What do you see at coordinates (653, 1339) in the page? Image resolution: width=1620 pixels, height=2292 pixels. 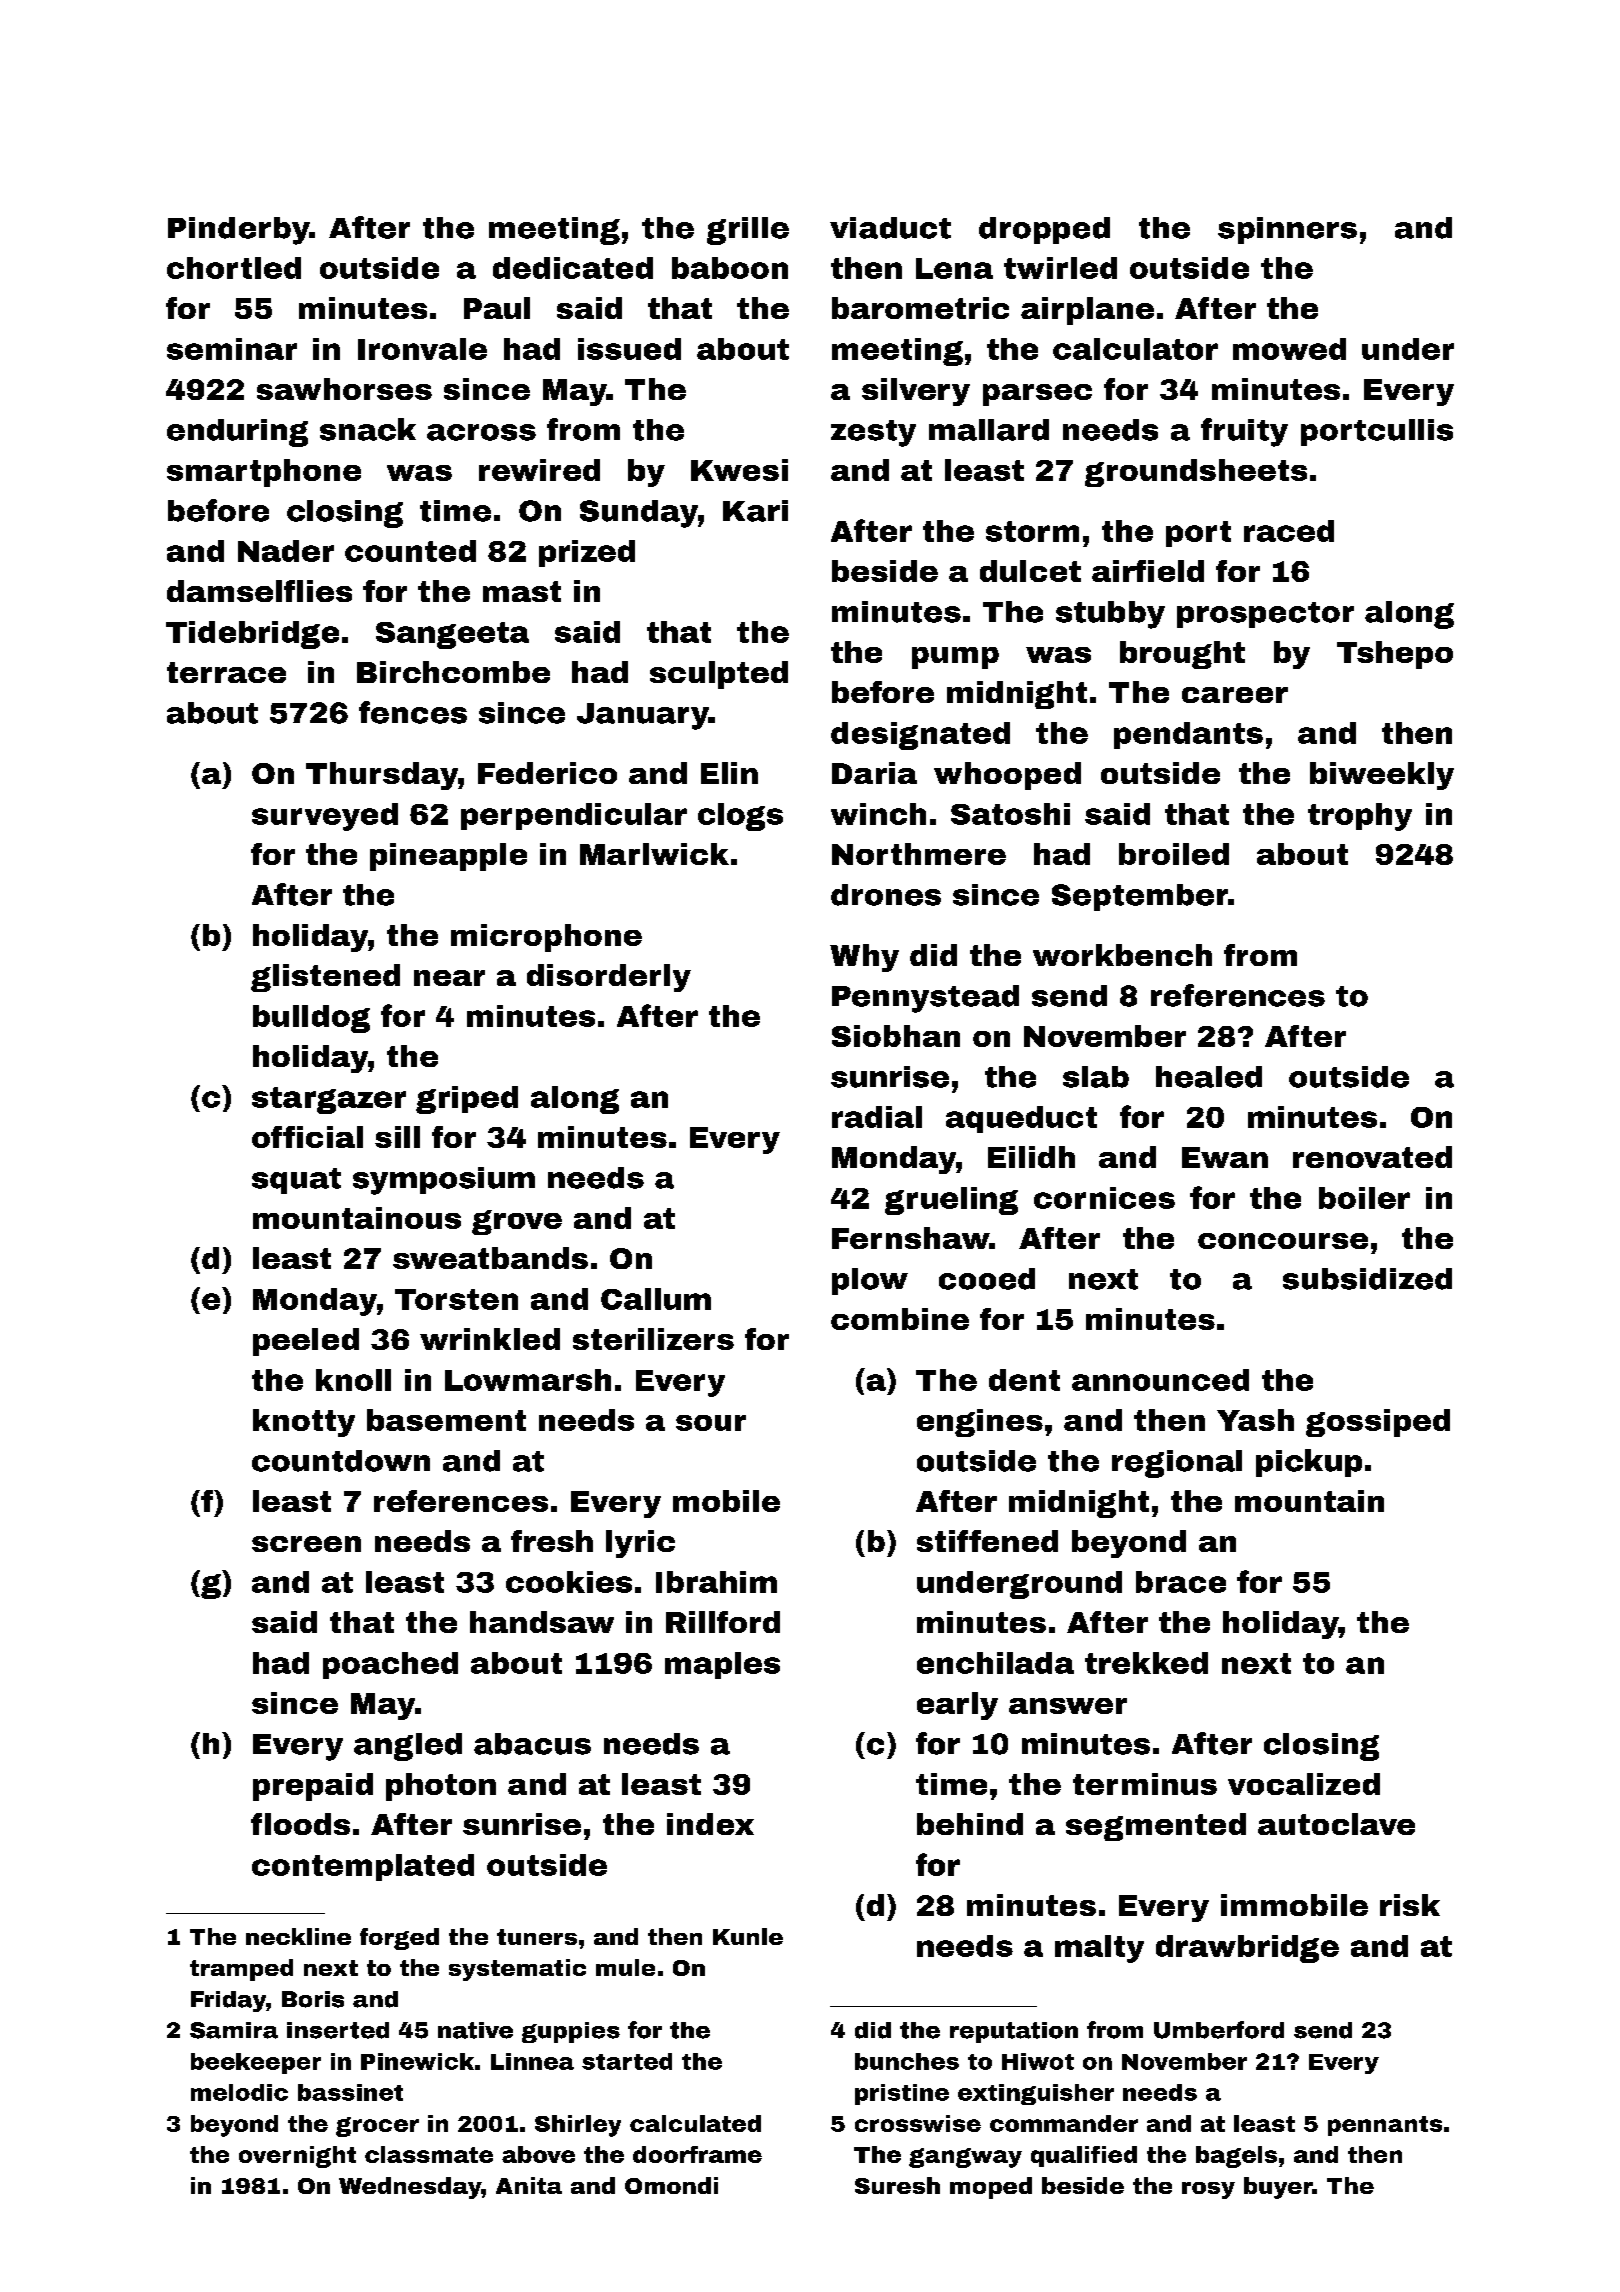 I see `sterilizers` at bounding box center [653, 1339].
